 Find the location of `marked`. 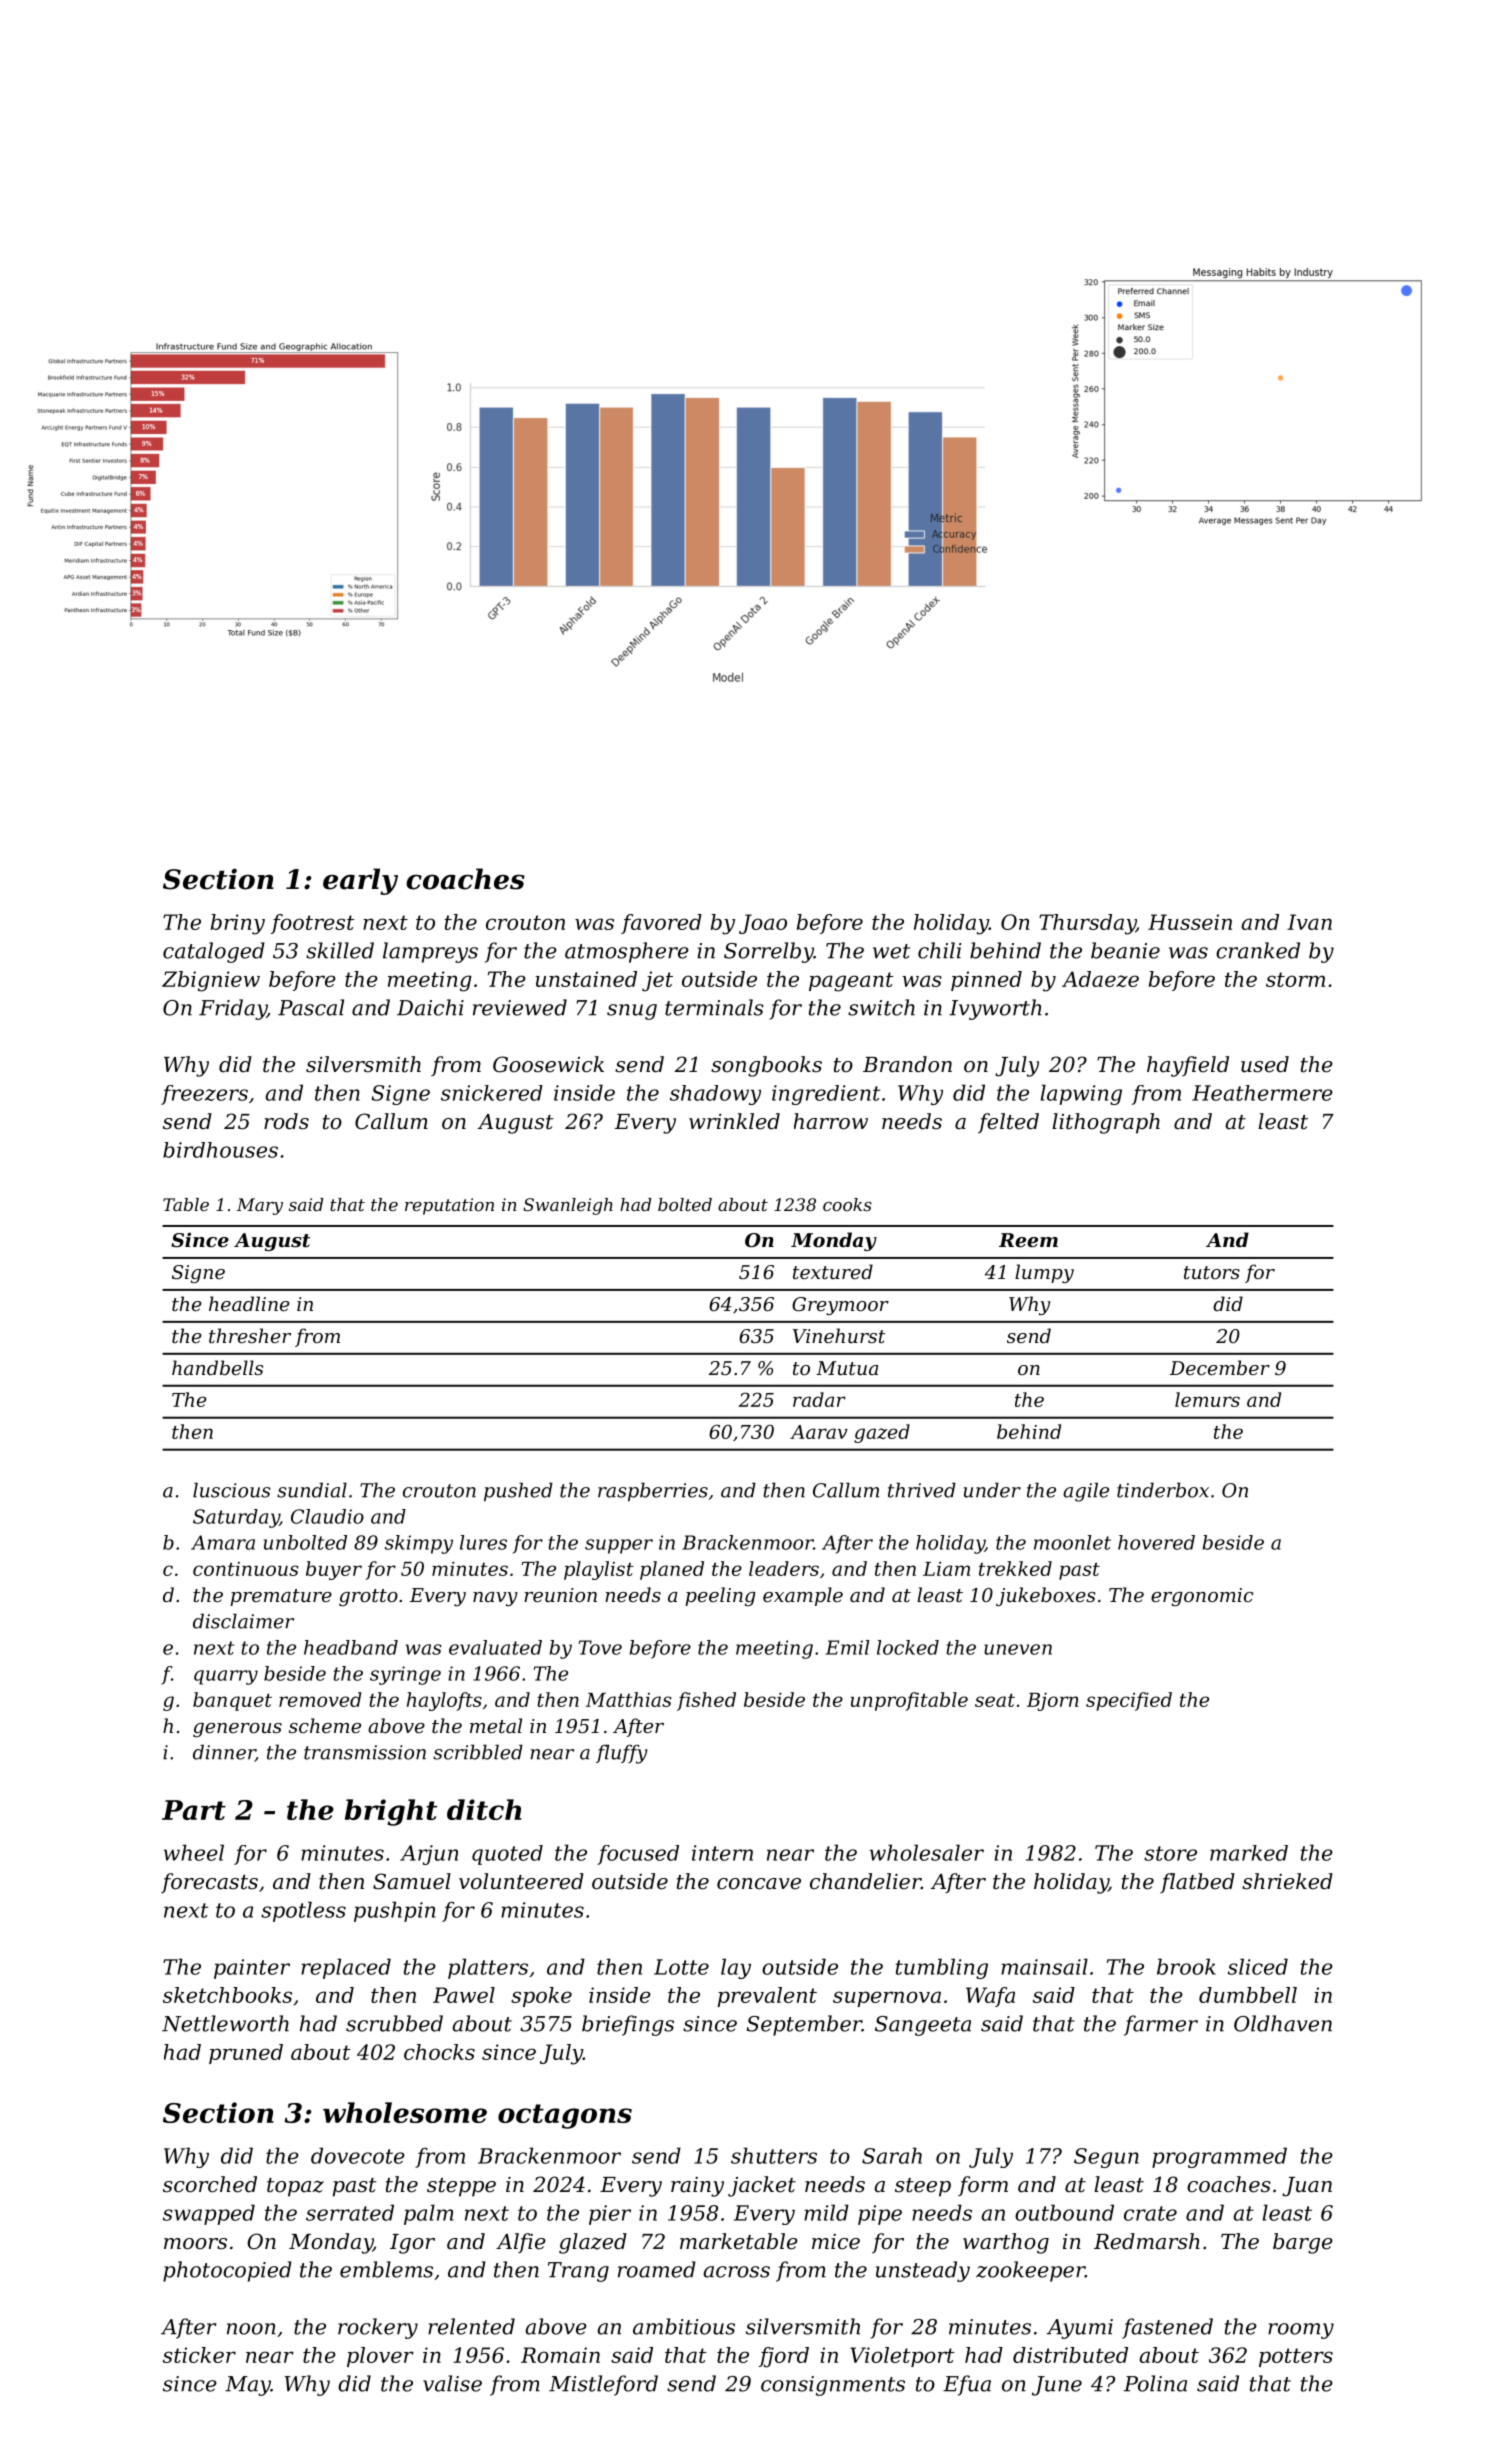

marked is located at coordinates (1249, 1853).
